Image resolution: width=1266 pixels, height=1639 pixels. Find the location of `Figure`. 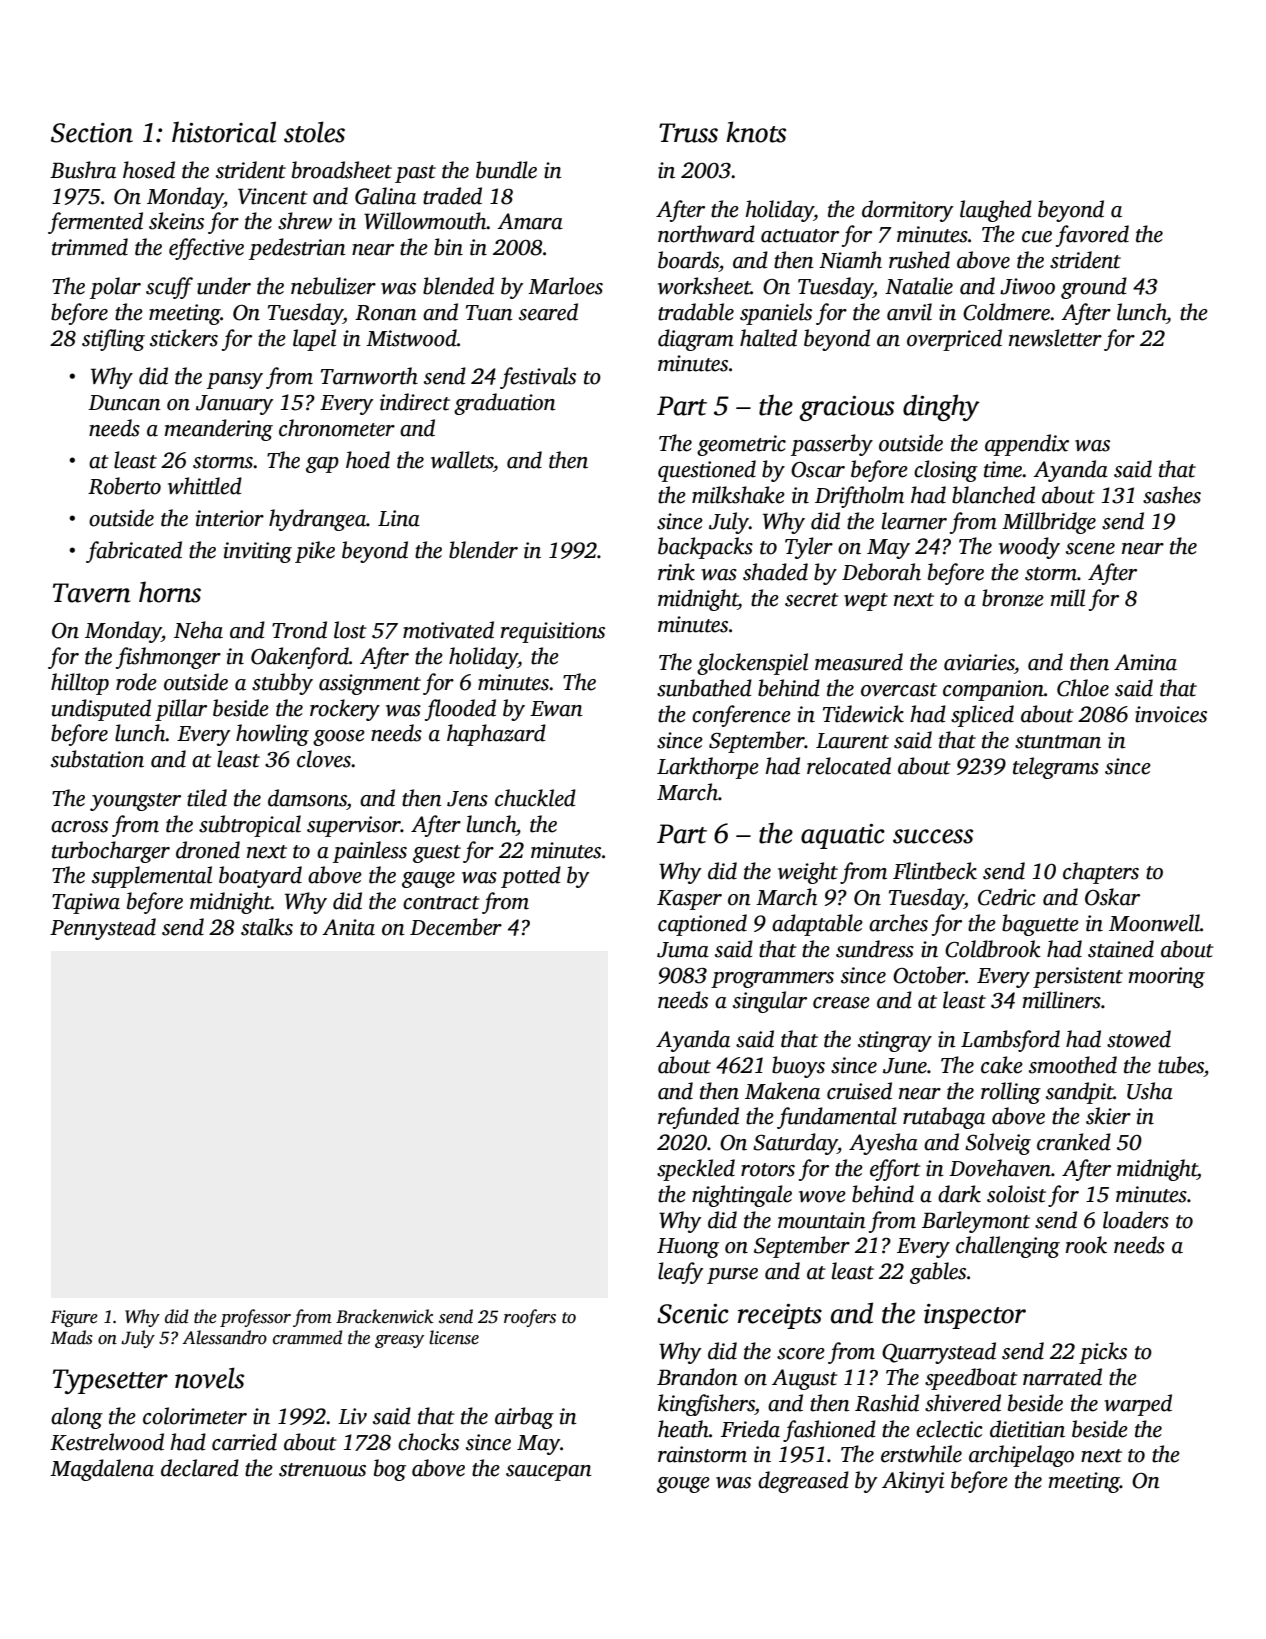

Figure is located at coordinates (74, 1318).
